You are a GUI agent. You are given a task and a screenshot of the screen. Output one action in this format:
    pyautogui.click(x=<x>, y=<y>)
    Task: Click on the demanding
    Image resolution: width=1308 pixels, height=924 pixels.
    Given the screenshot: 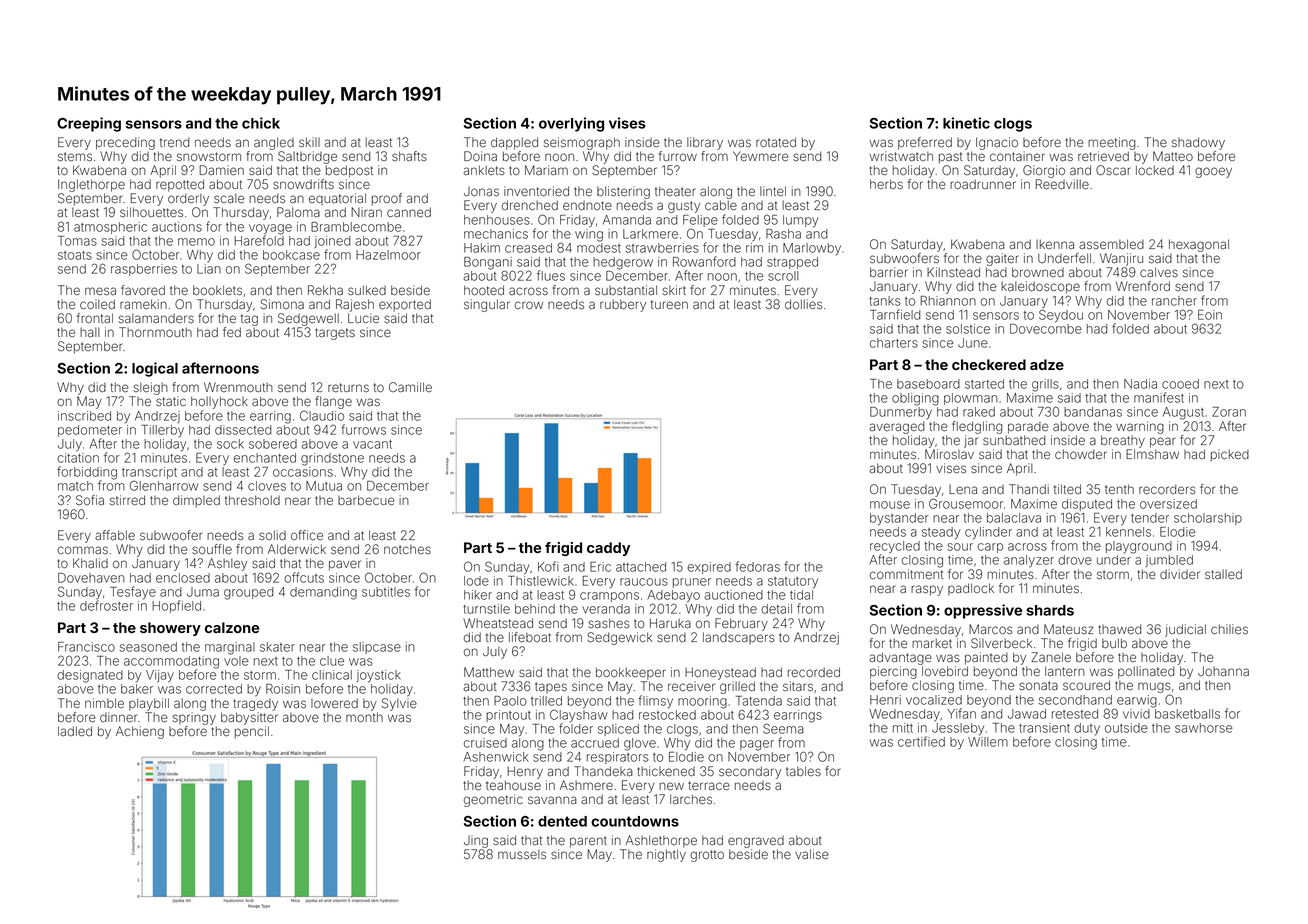 What is the action you would take?
    pyautogui.click(x=323, y=593)
